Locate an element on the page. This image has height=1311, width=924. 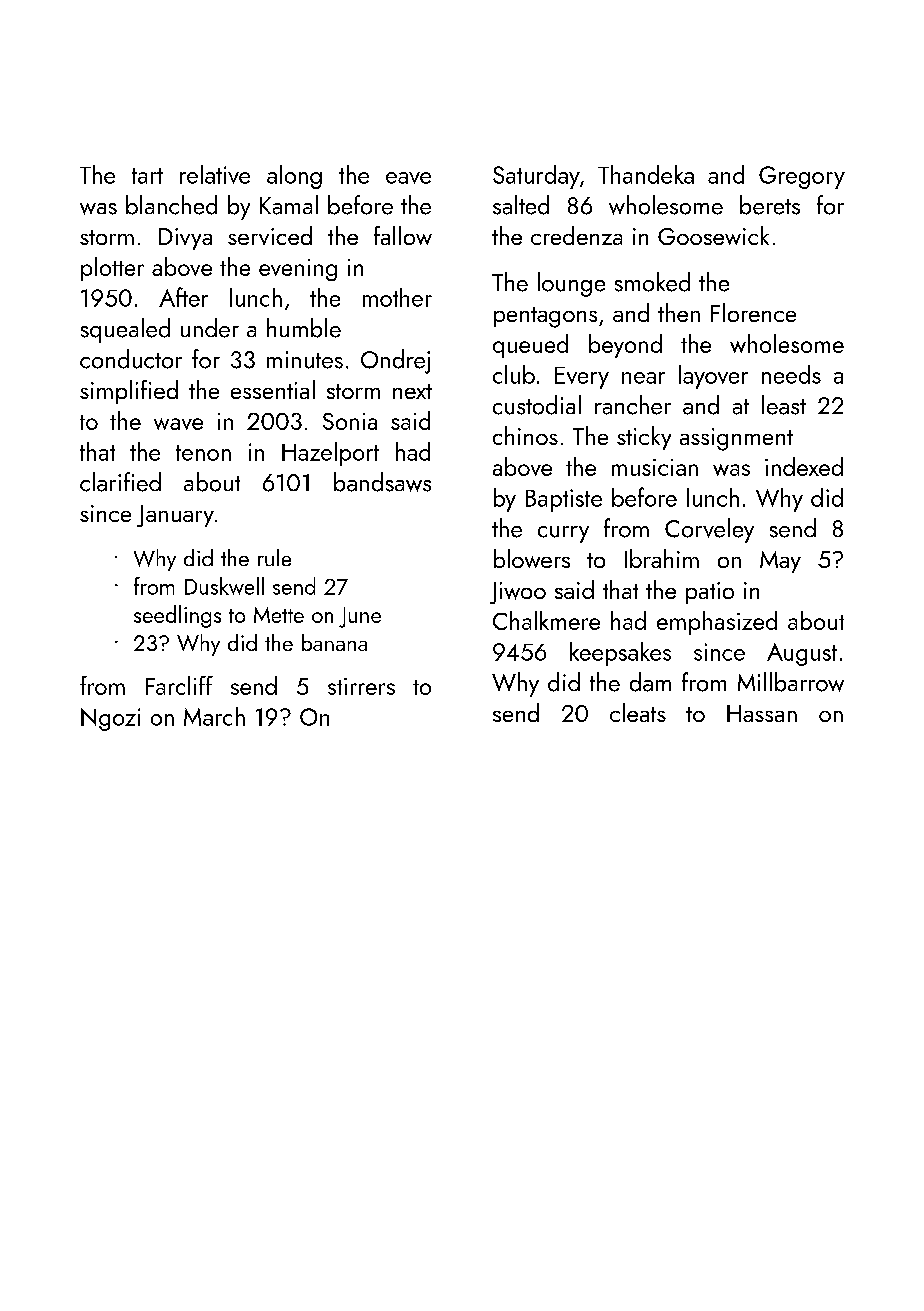
Saturday is located at coordinates (536, 177).
